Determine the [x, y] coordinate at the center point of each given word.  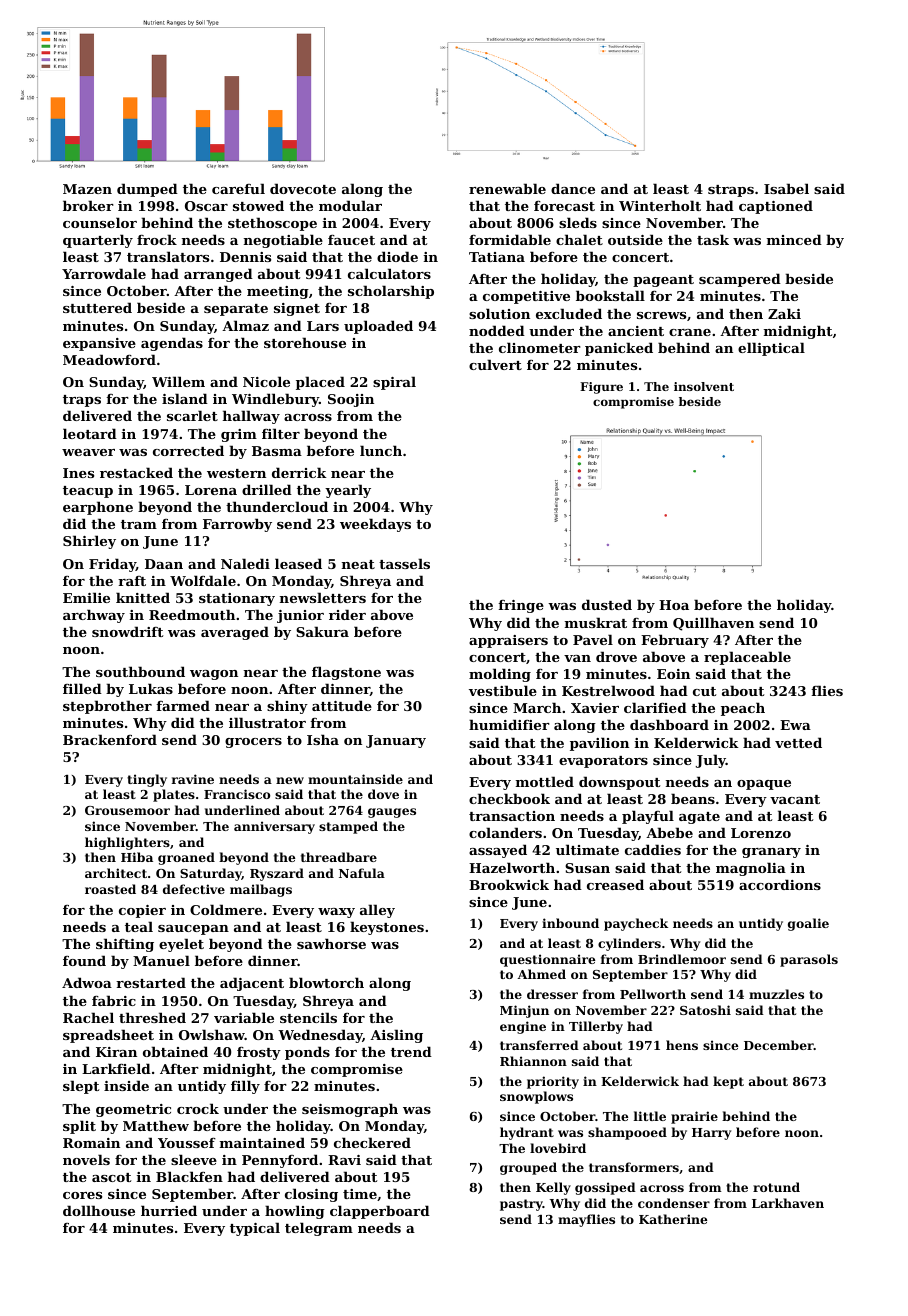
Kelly [553, 1188]
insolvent [704, 386]
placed [320, 383]
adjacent [252, 984]
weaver [88, 452]
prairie [694, 1117]
